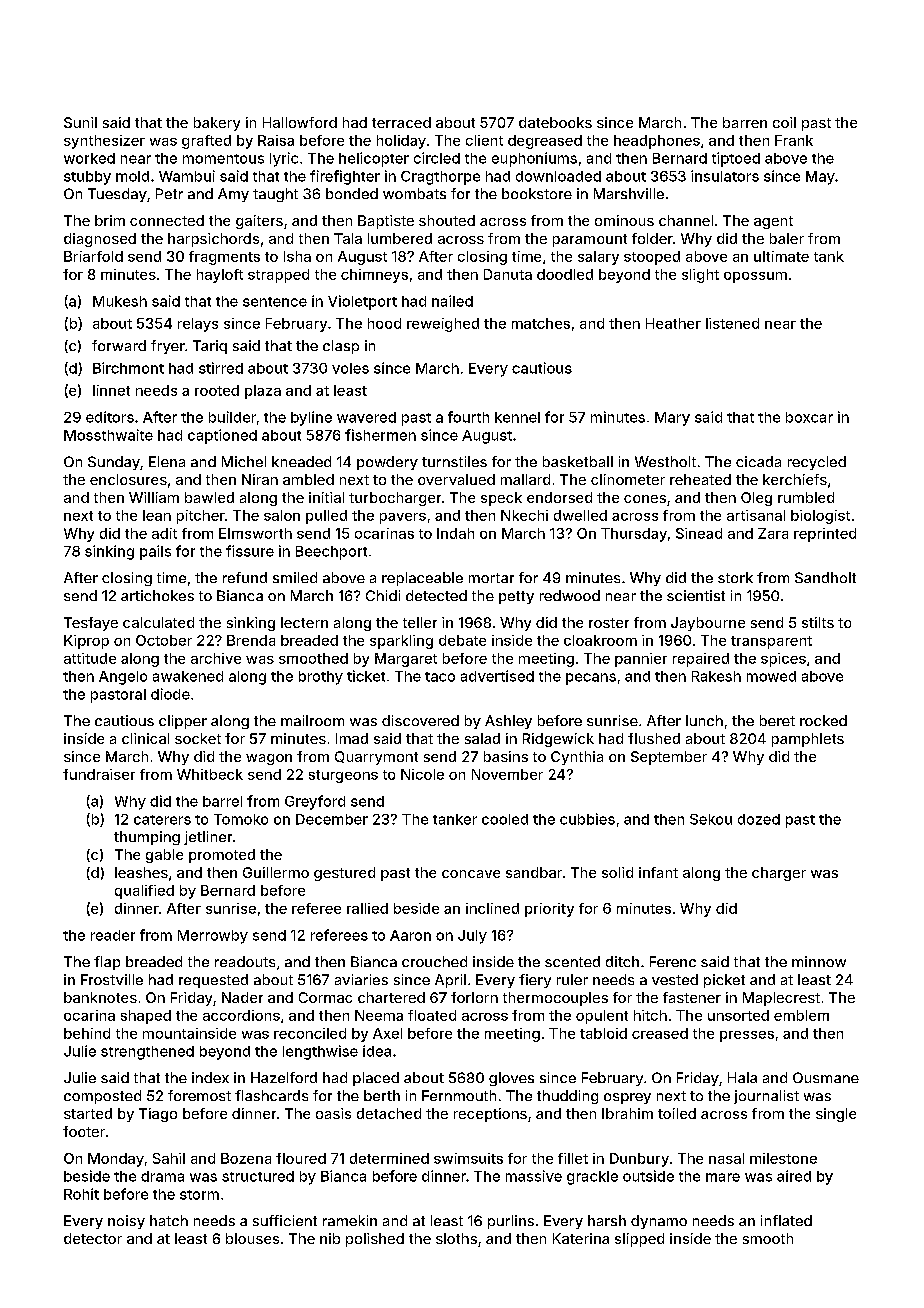 This document has width=924, height=1308. What do you see at coordinates (208, 838) in the document?
I see `jetliner` at bounding box center [208, 838].
